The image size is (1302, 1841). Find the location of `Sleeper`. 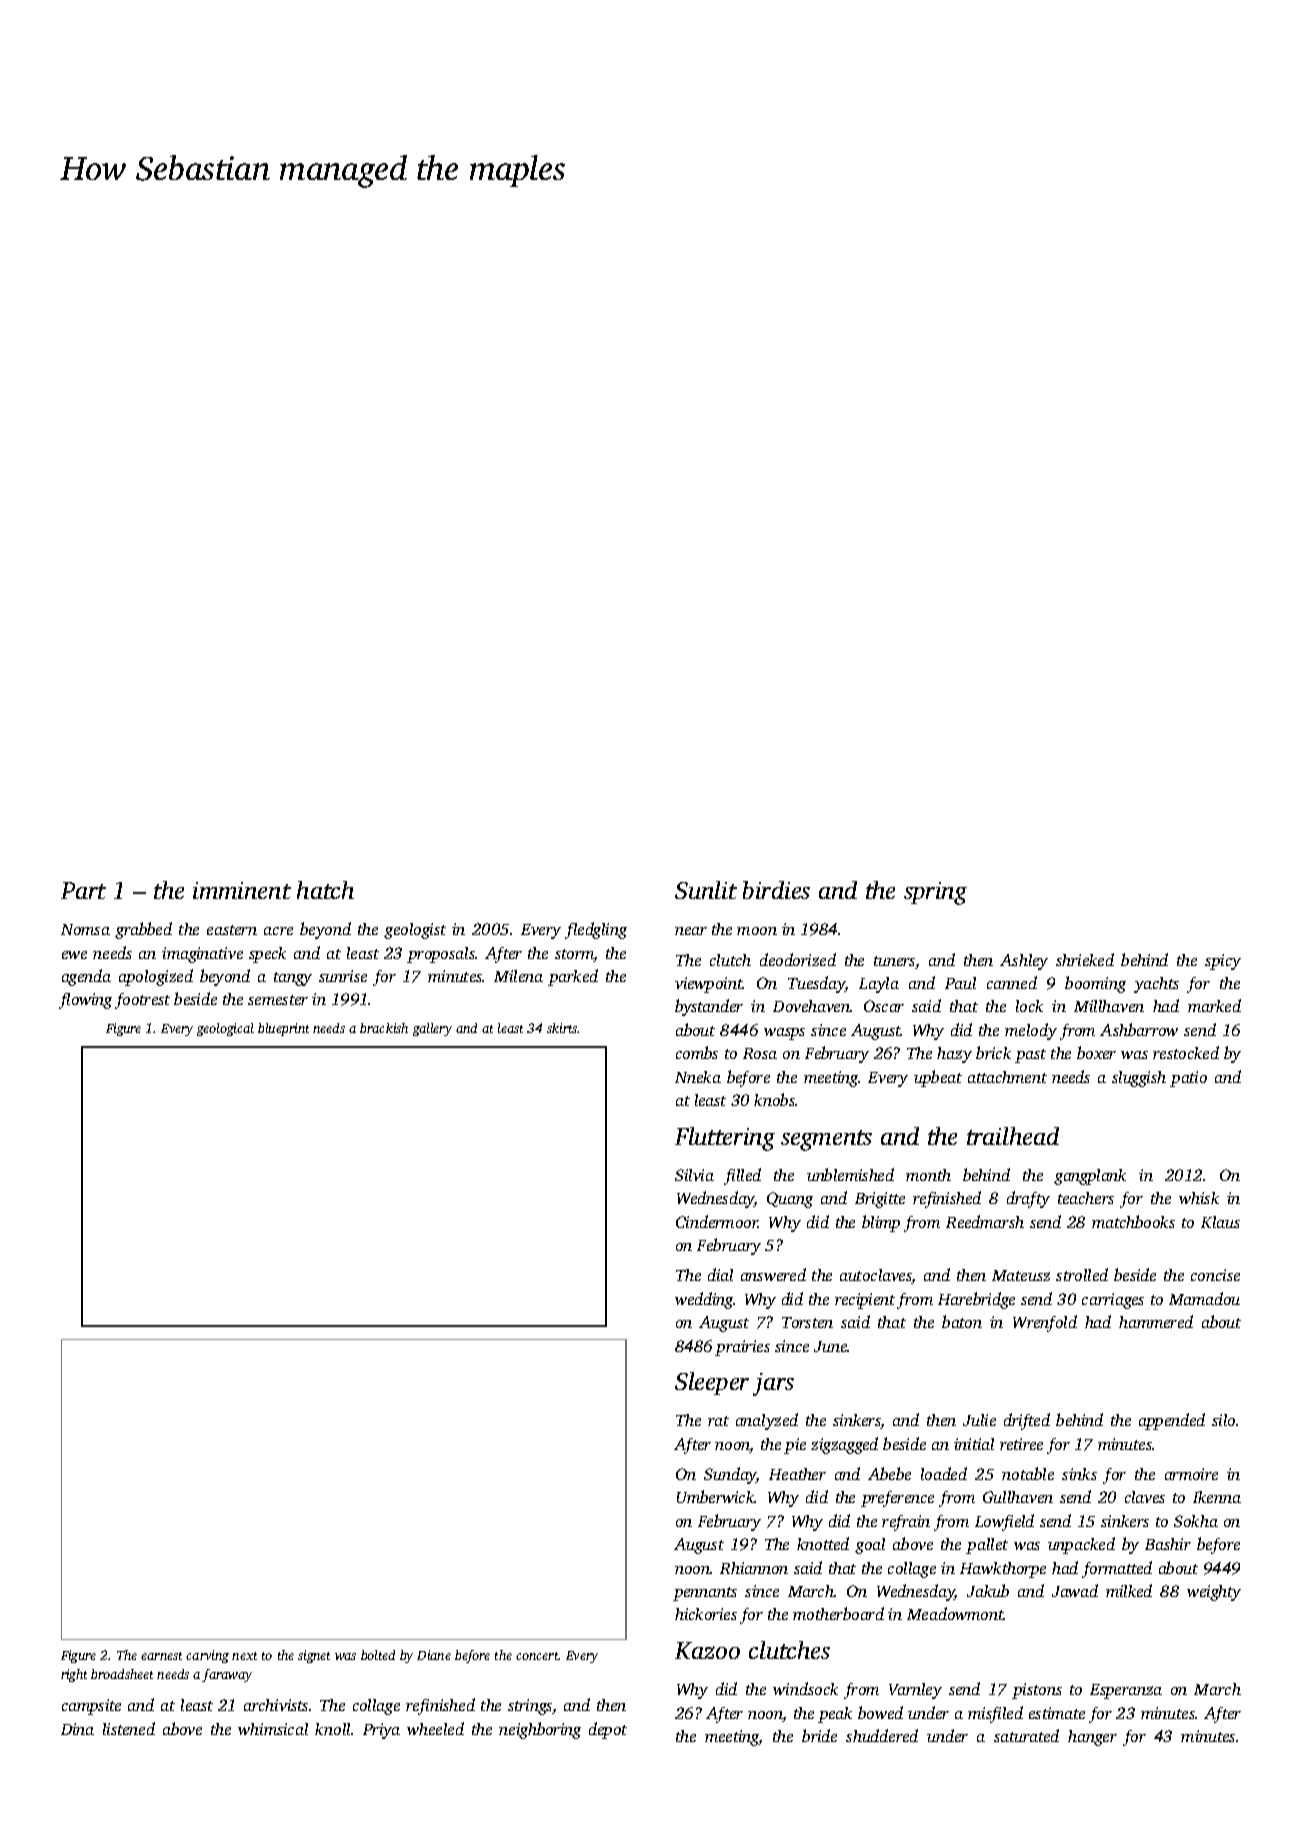

Sleeper is located at coordinates (712, 1383).
